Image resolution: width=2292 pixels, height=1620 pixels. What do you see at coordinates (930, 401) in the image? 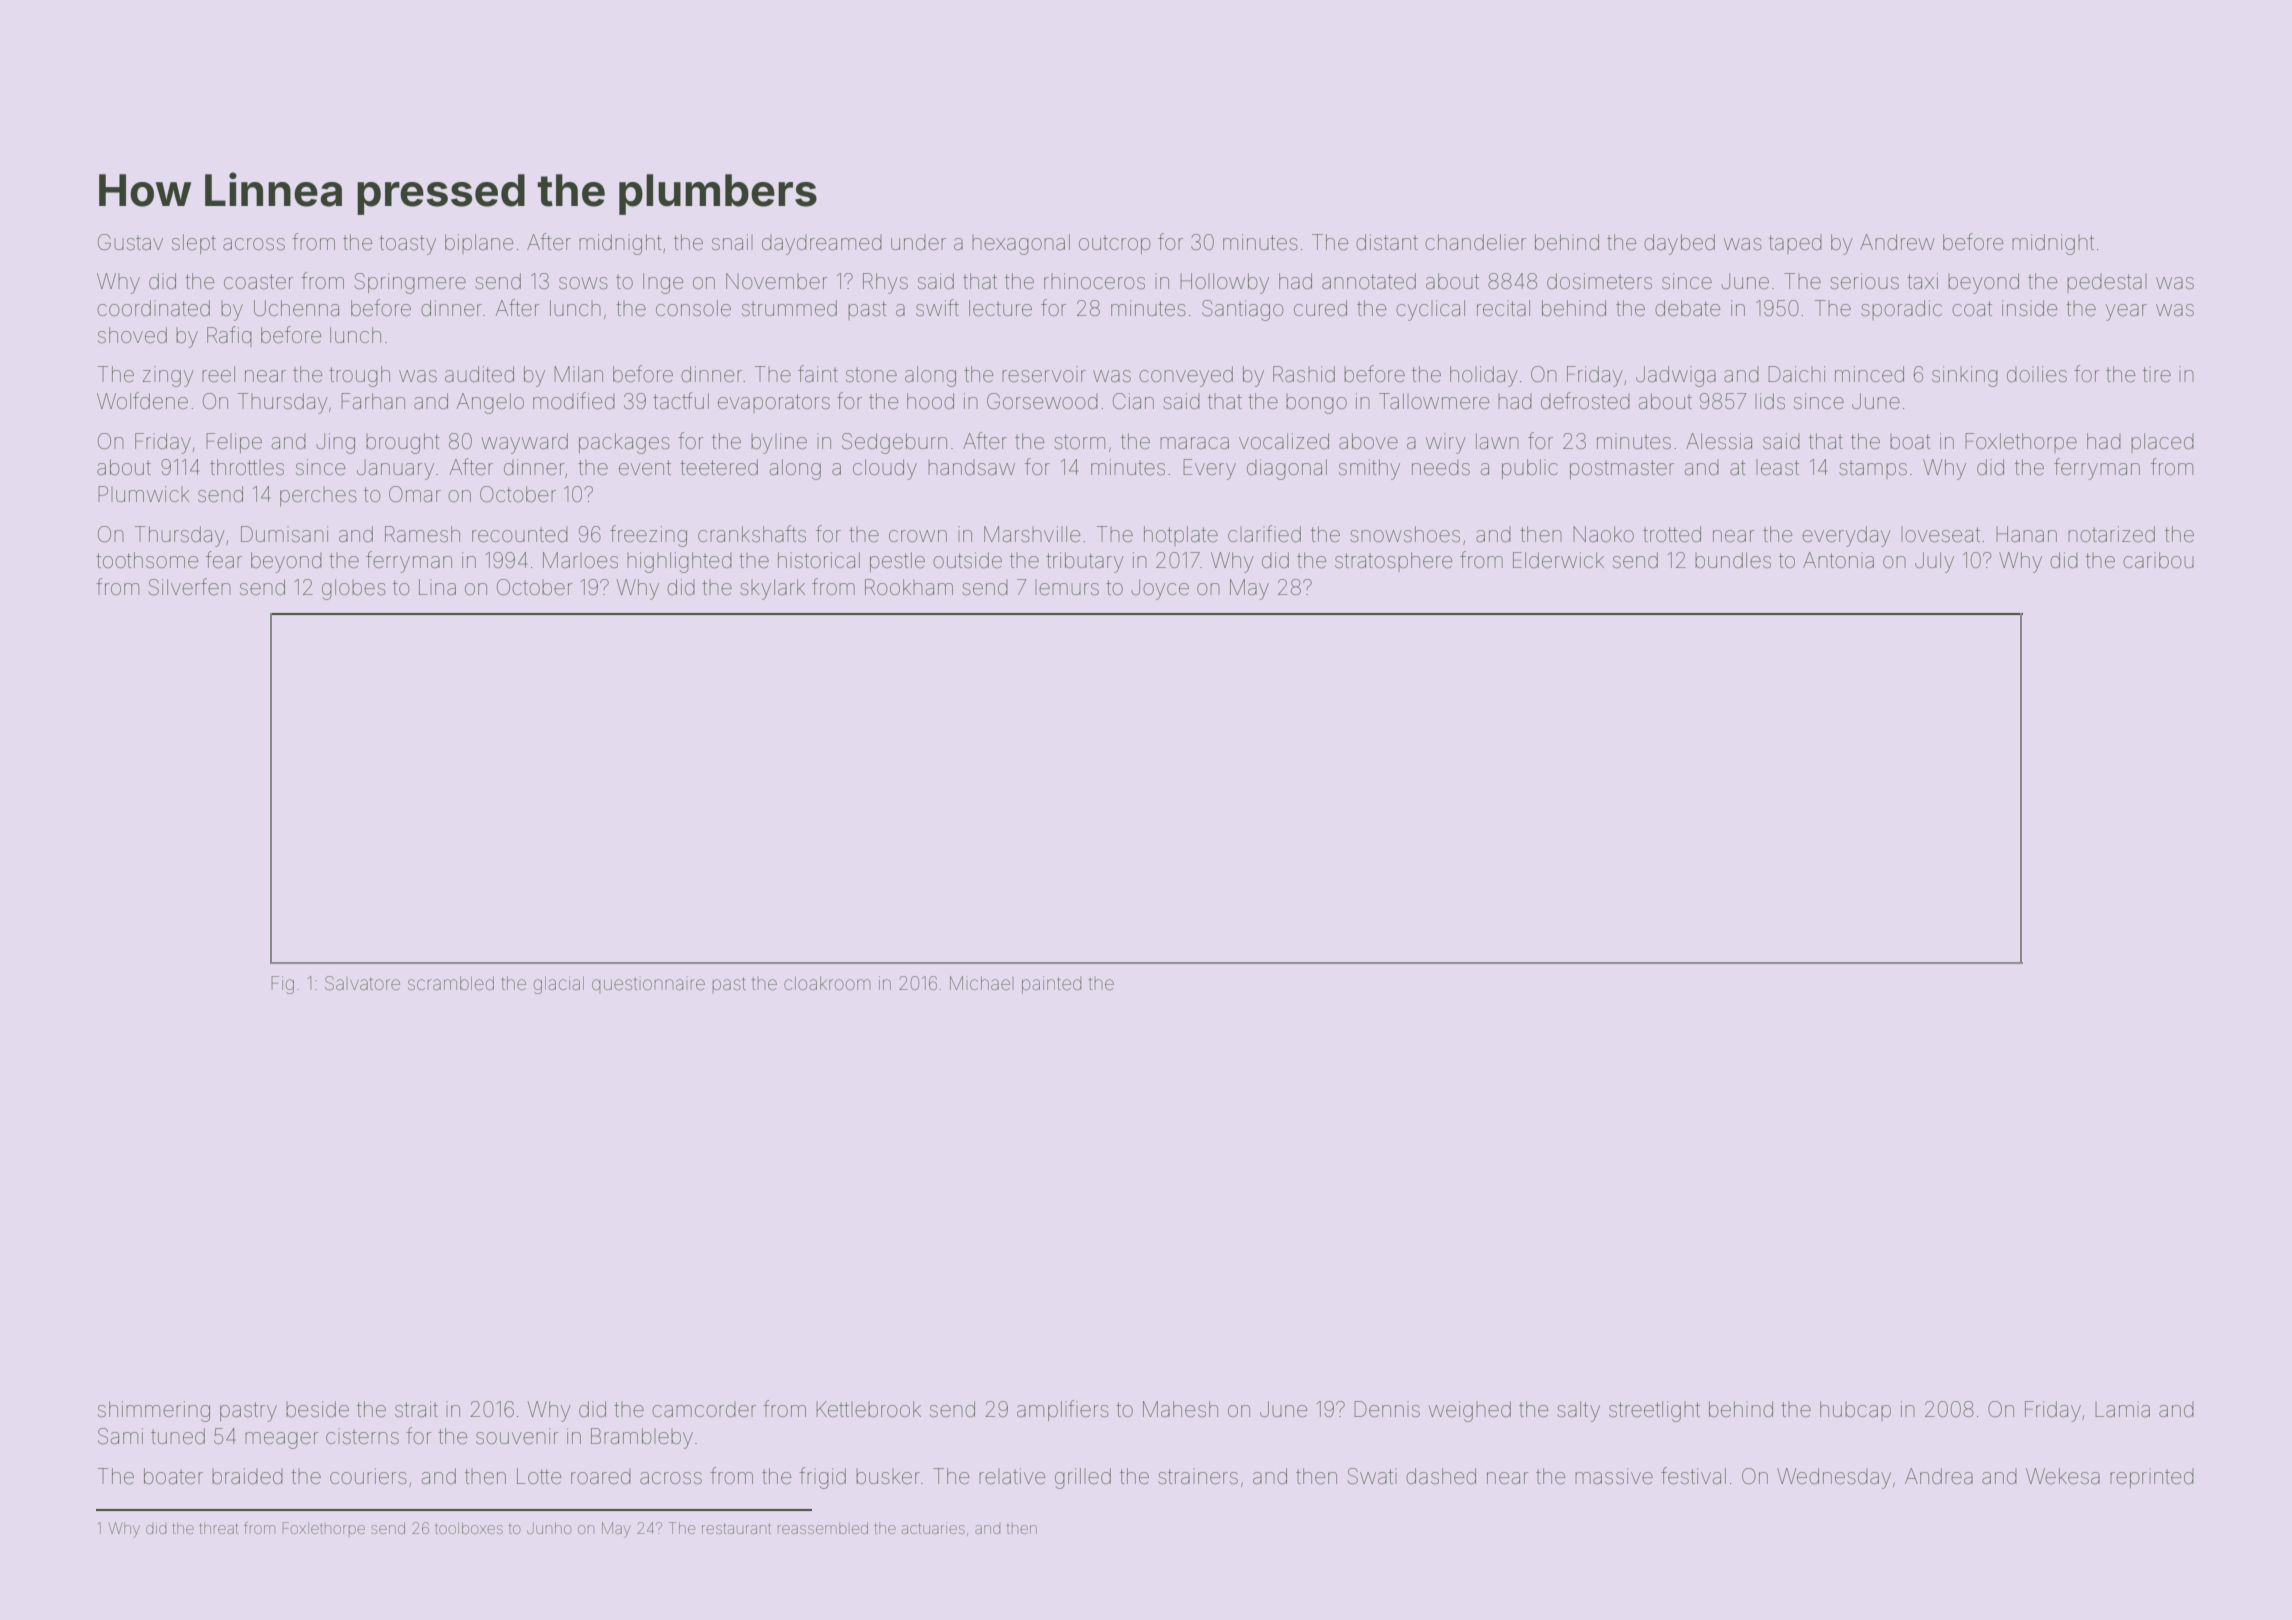
I see `hood` at bounding box center [930, 401].
